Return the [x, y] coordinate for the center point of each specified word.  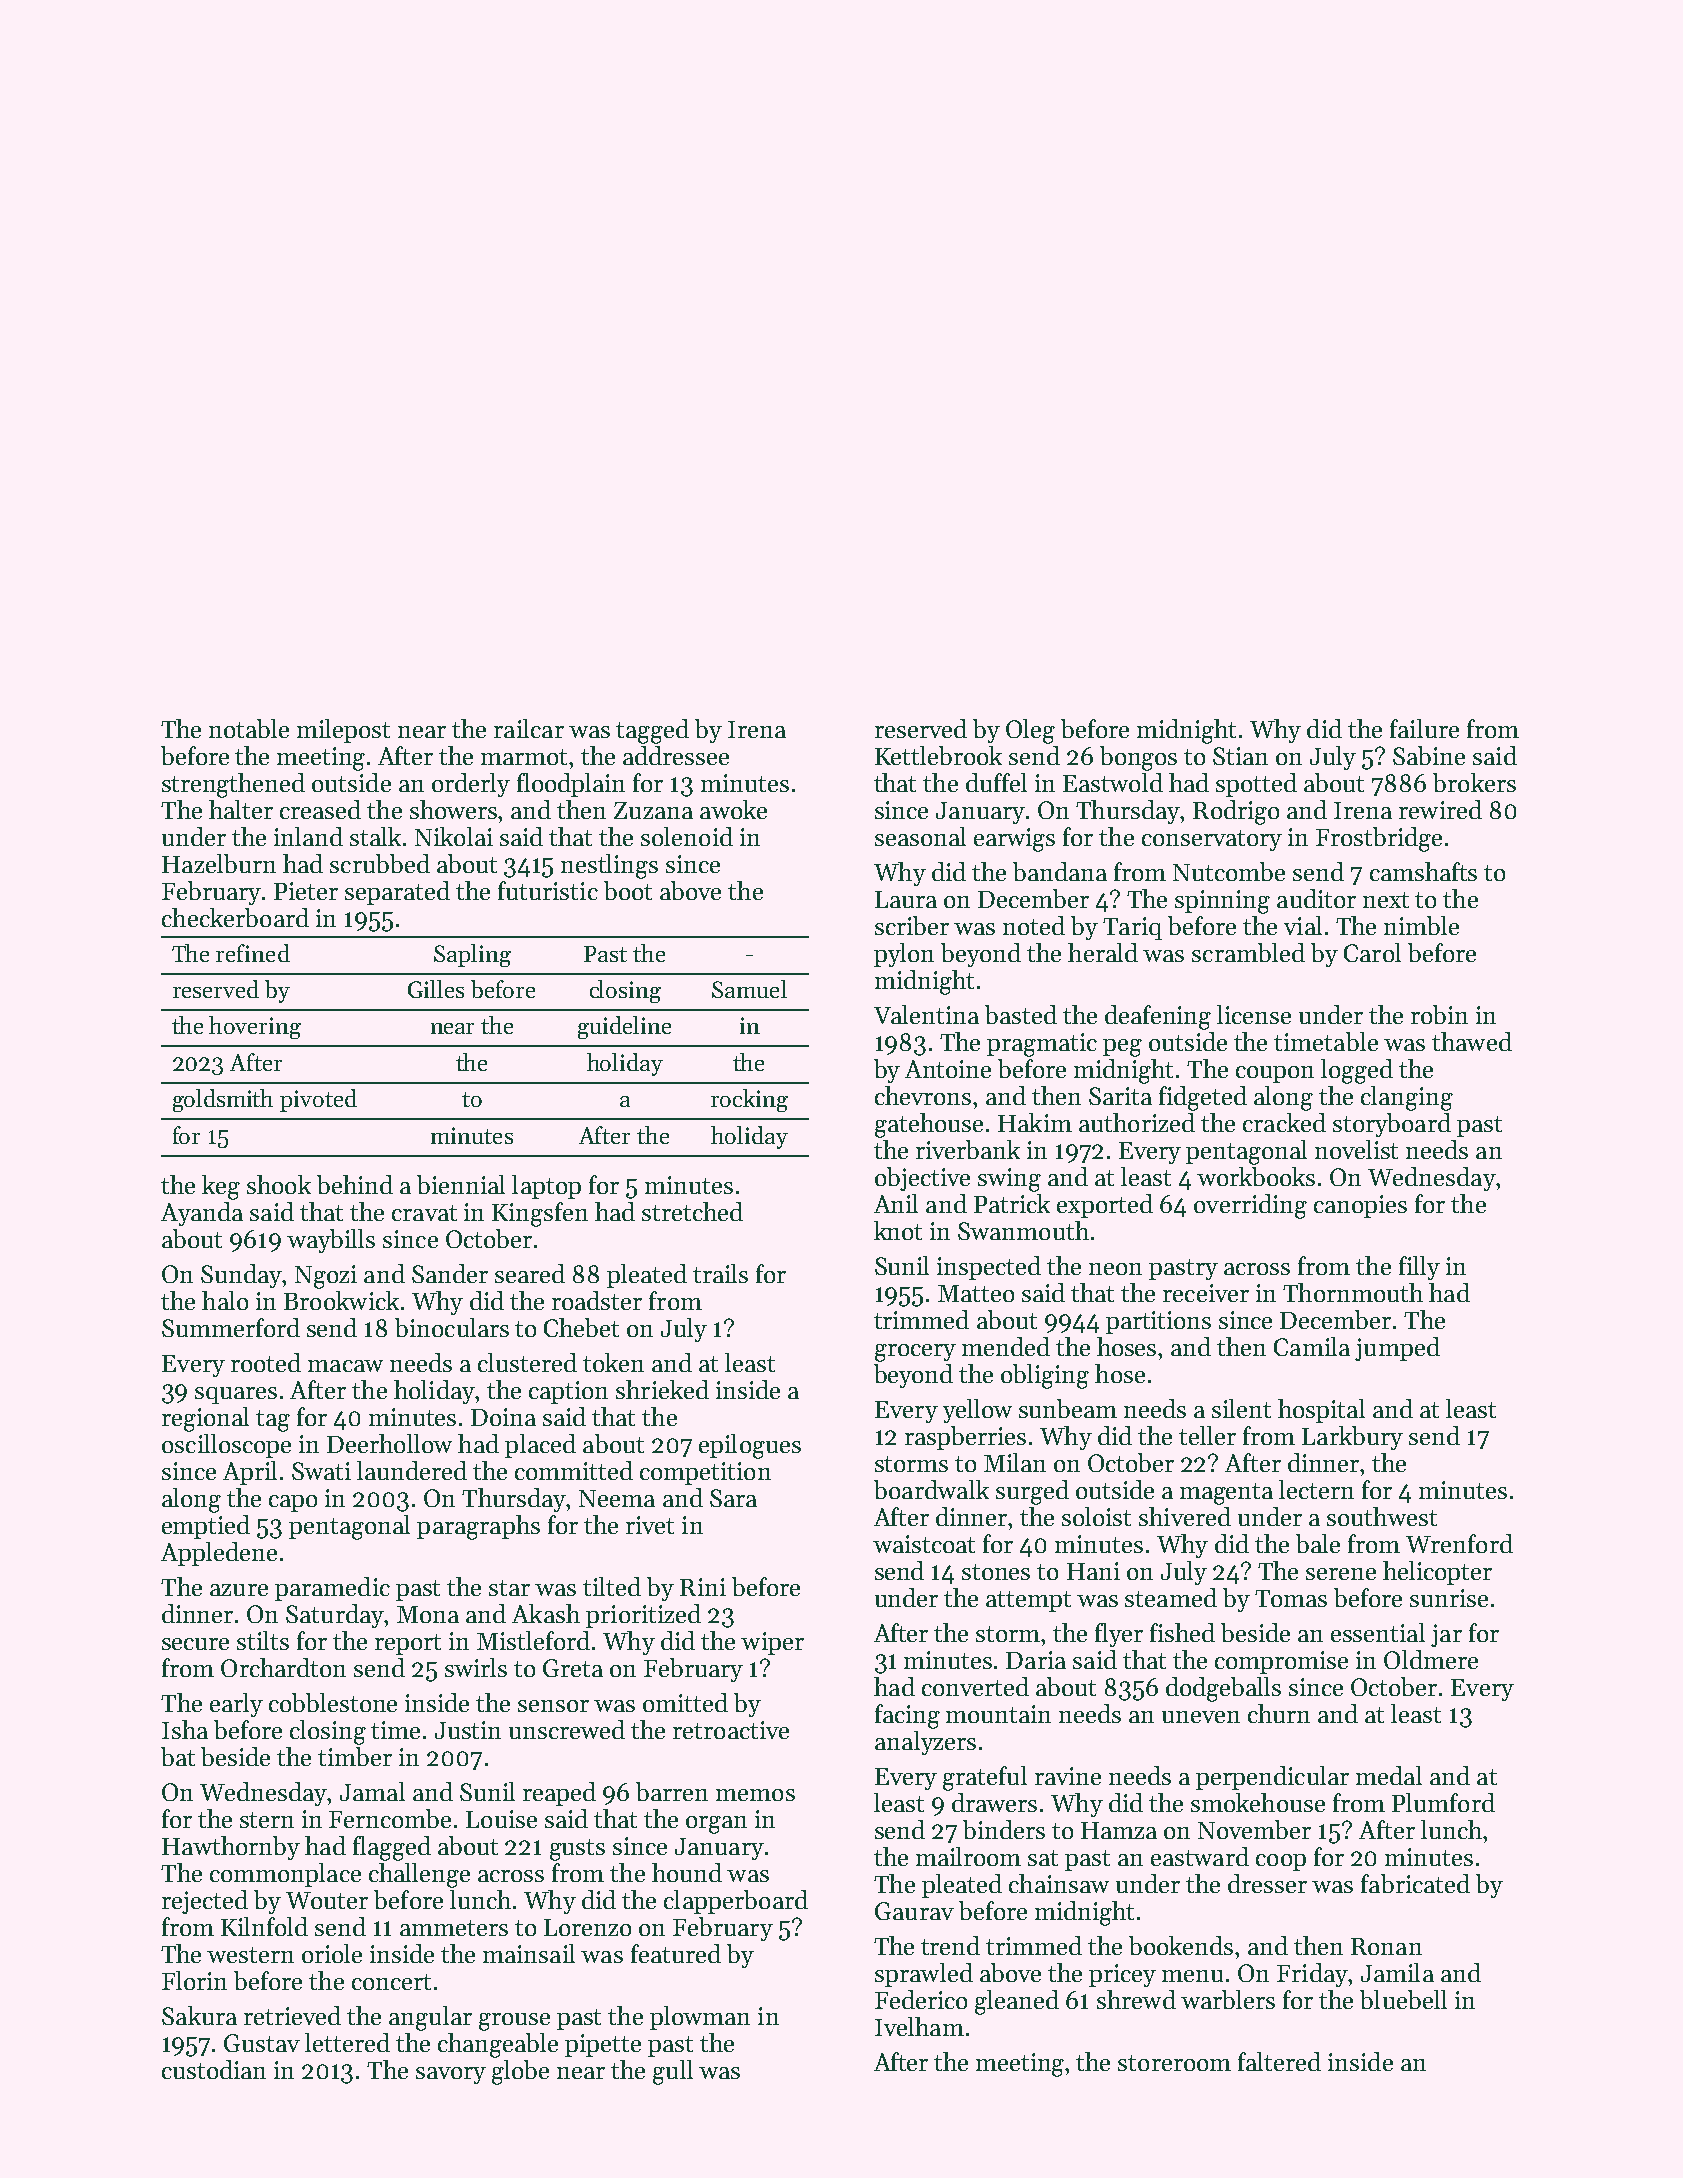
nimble [1421, 925]
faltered [1279, 2061]
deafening [1158, 1017]
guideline [624, 1027]
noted [1034, 925]
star [509, 1588]
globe [520, 2072]
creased [320, 809]
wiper [772, 1643]
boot [628, 890]
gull [673, 2072]
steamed [1171, 1597]
